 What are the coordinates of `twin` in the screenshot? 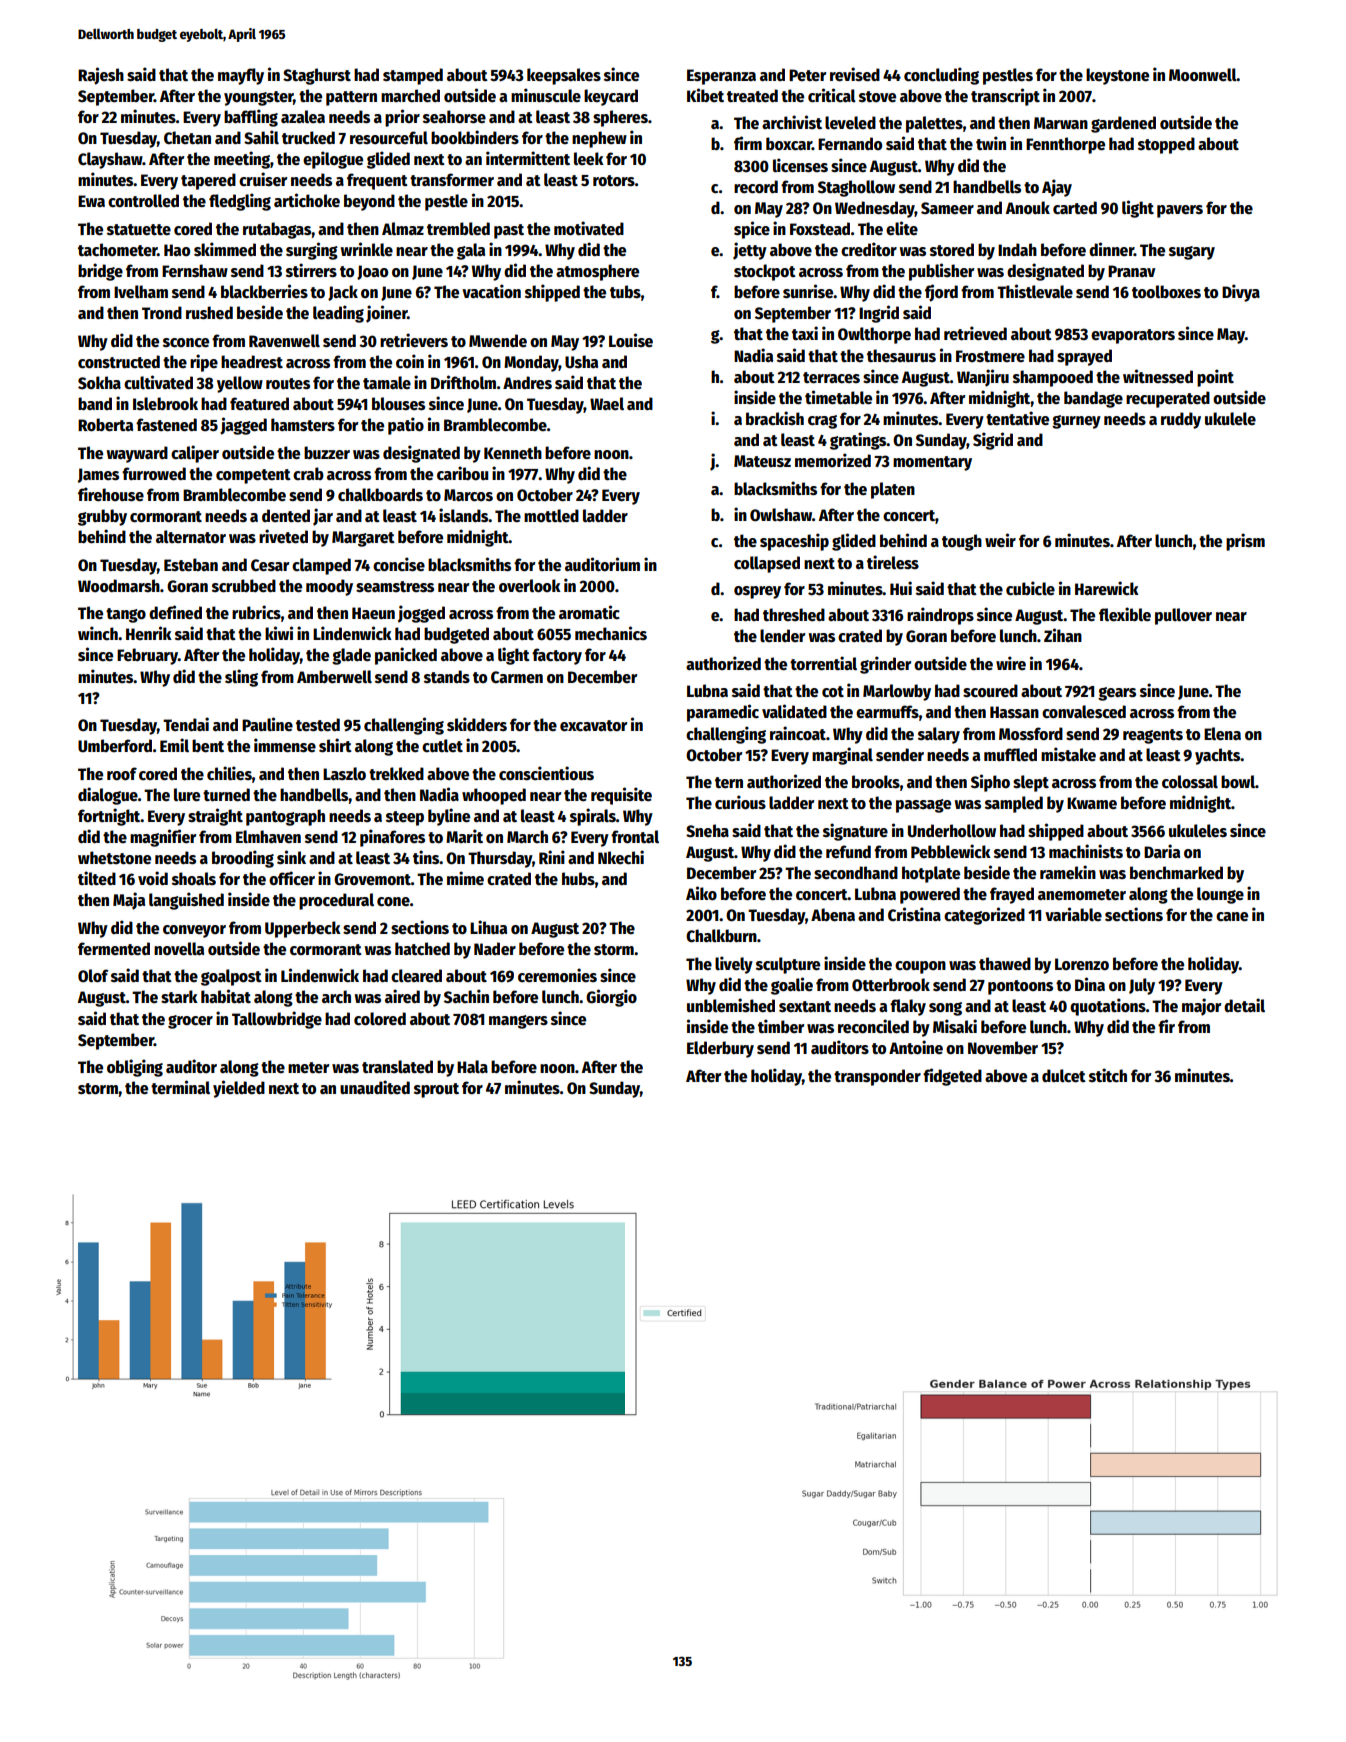 It's located at (991, 143).
